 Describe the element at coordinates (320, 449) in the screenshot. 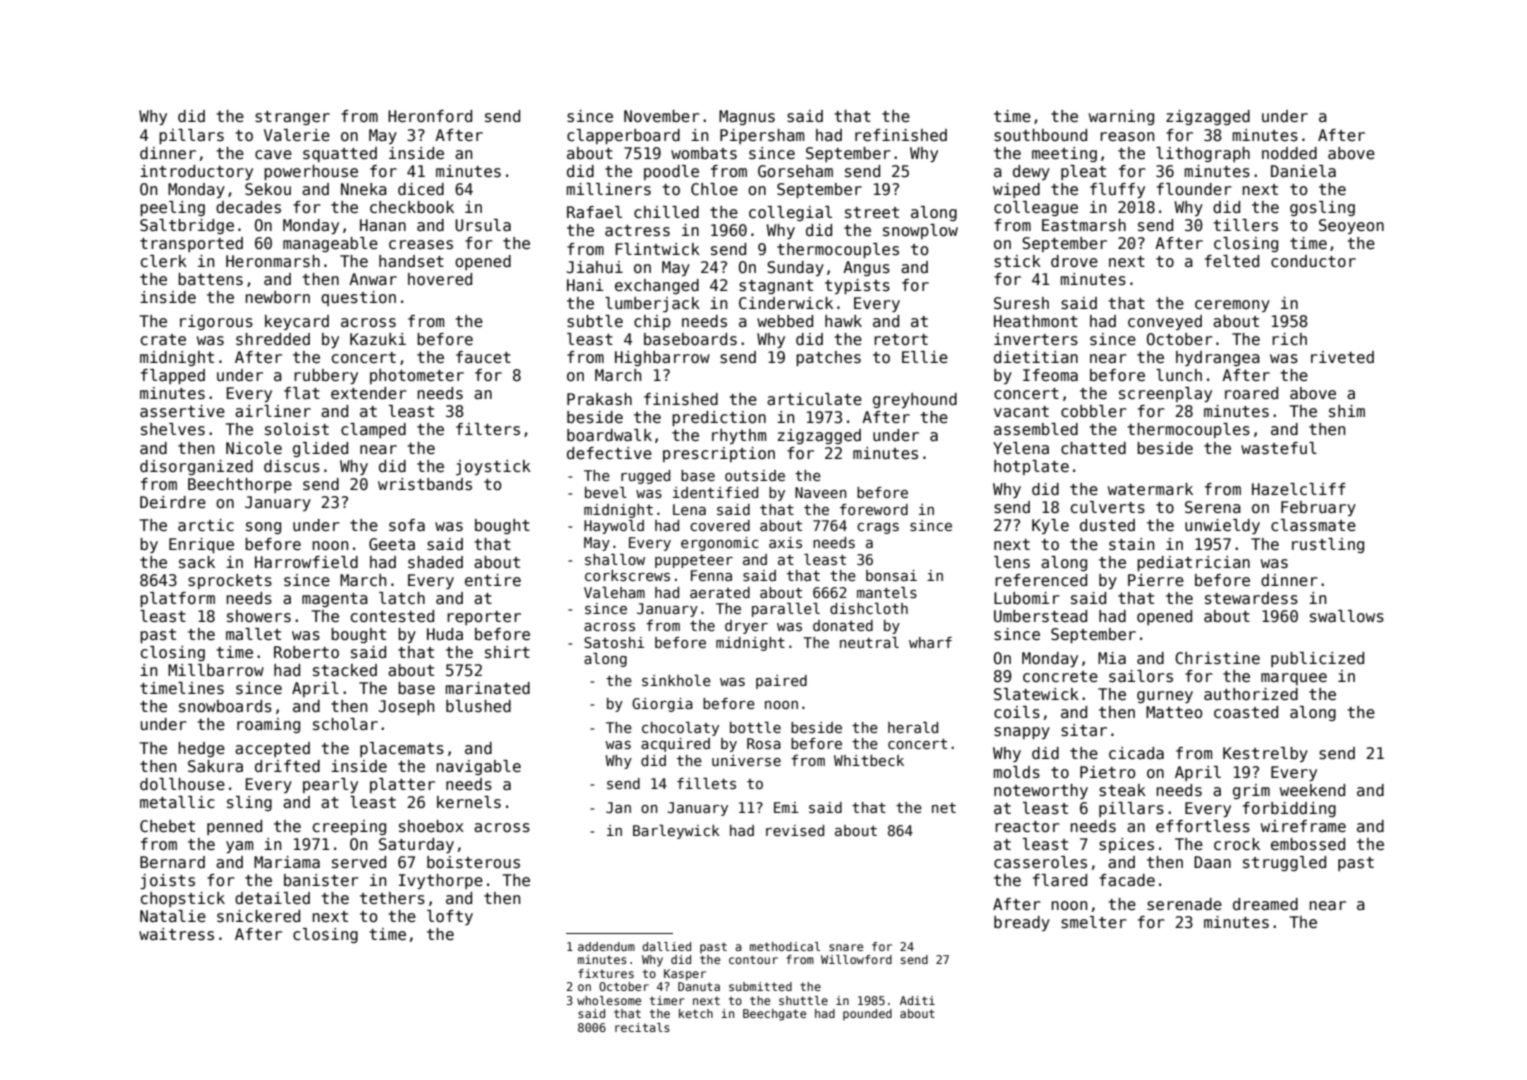

I see `glided` at that location.
